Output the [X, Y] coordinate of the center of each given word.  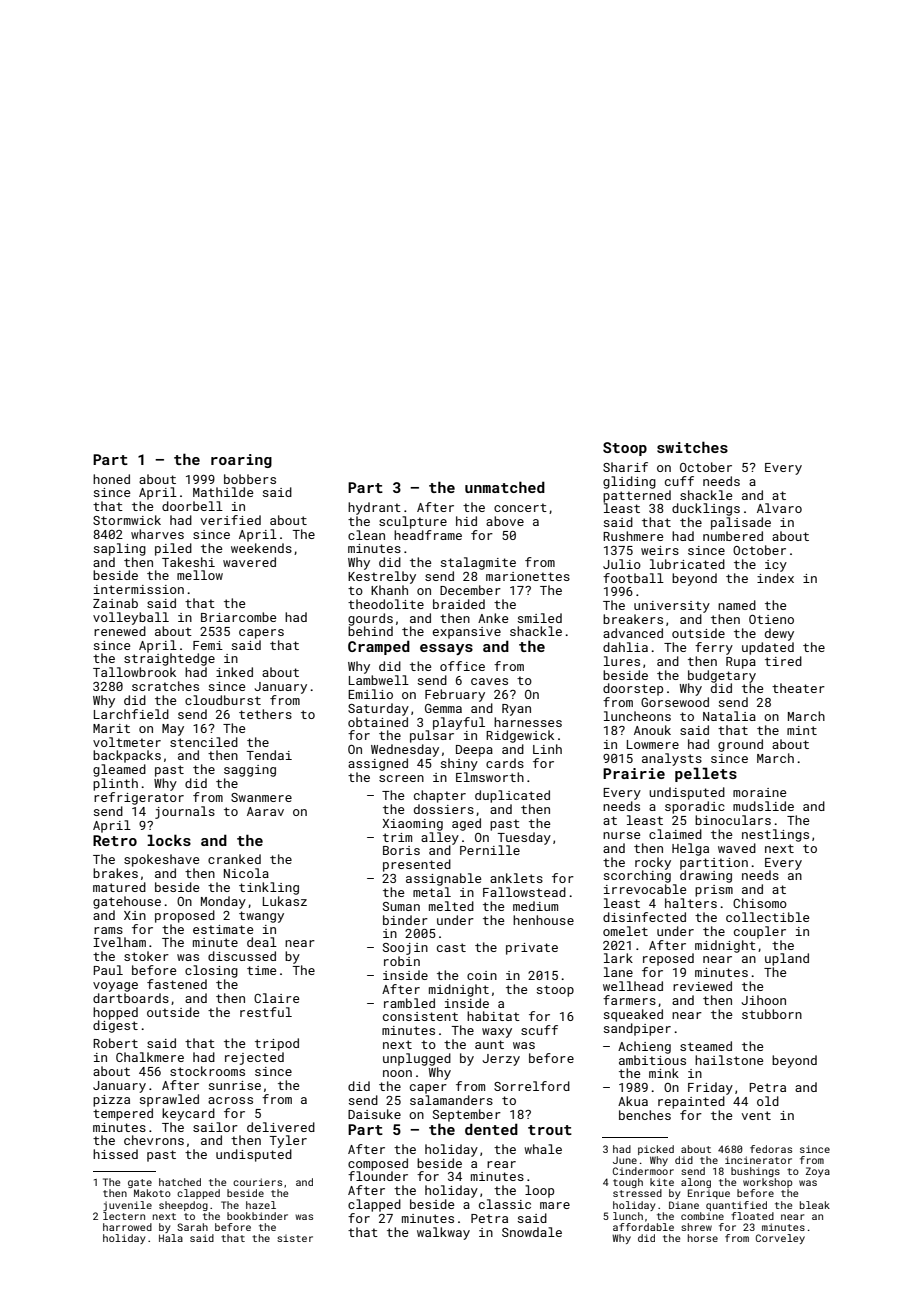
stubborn [772, 1014]
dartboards [131, 998]
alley [440, 838]
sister [295, 1238]
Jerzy [501, 1060]
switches [692, 447]
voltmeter [127, 742]
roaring [241, 461]
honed [111, 479]
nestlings [775, 835]
